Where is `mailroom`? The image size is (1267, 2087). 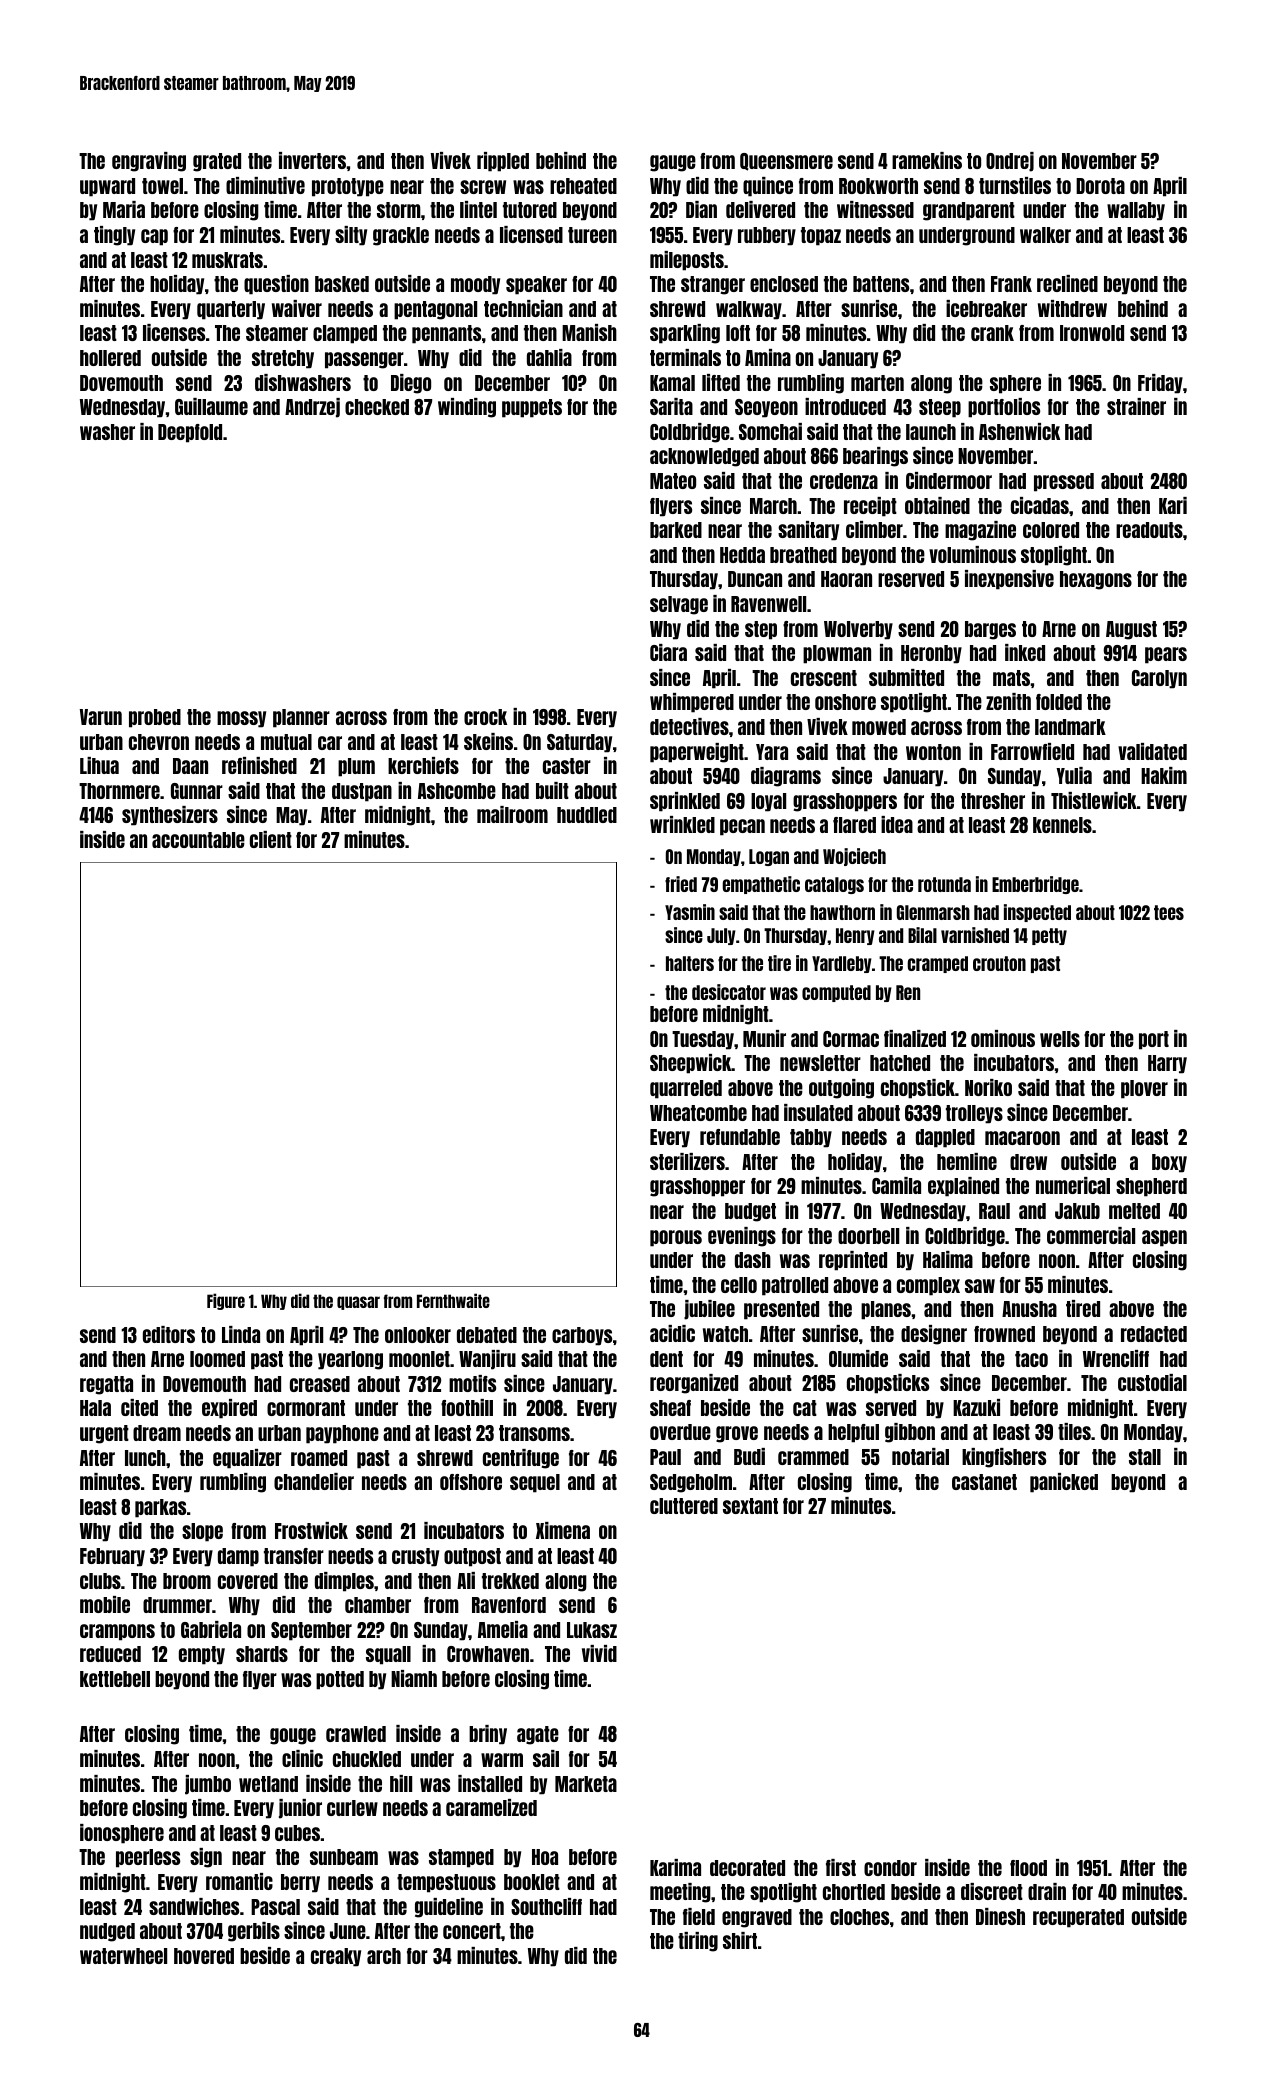
mailroom is located at coordinates (512, 814).
